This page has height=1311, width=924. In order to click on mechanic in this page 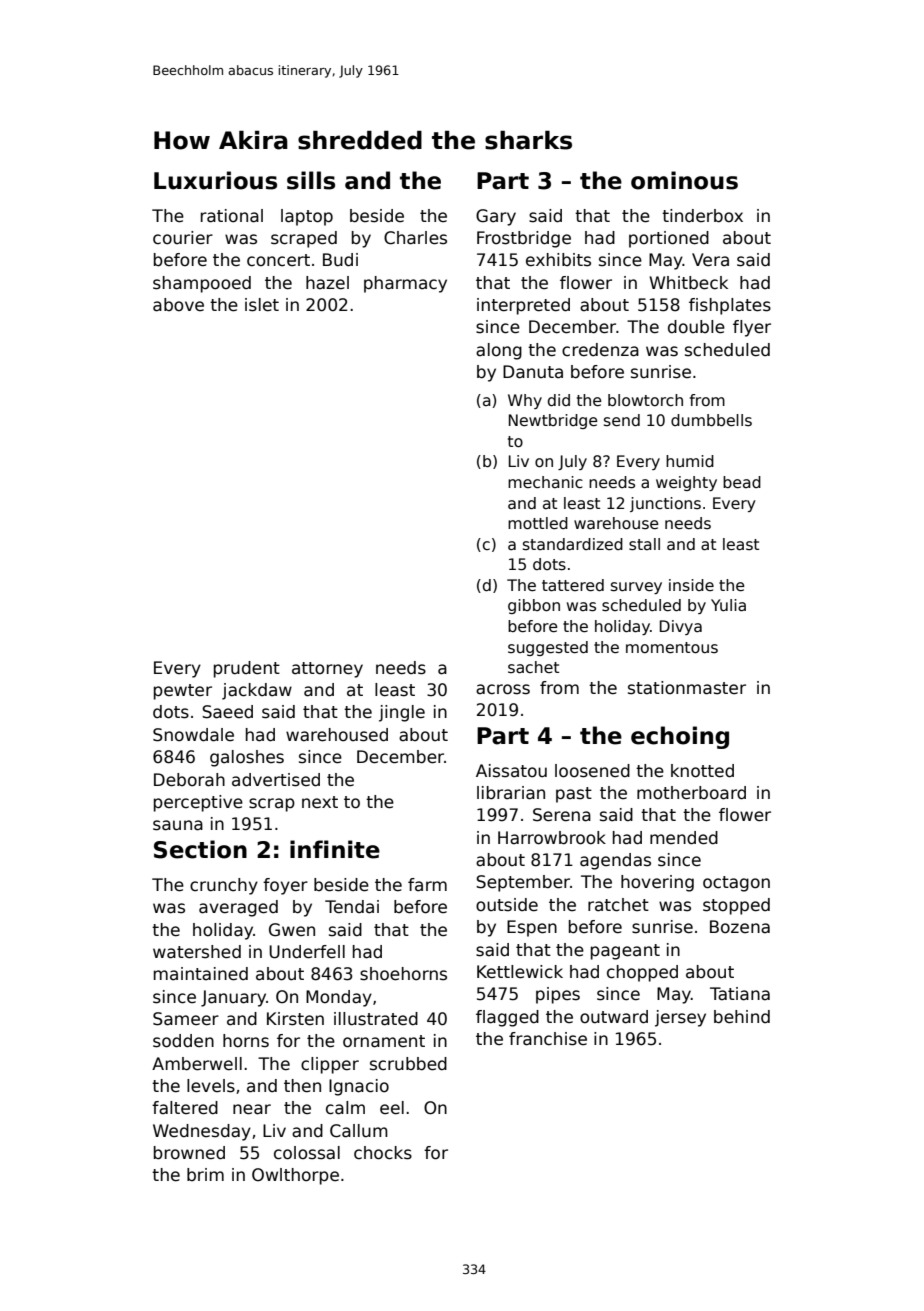, I will do `click(545, 482)`.
